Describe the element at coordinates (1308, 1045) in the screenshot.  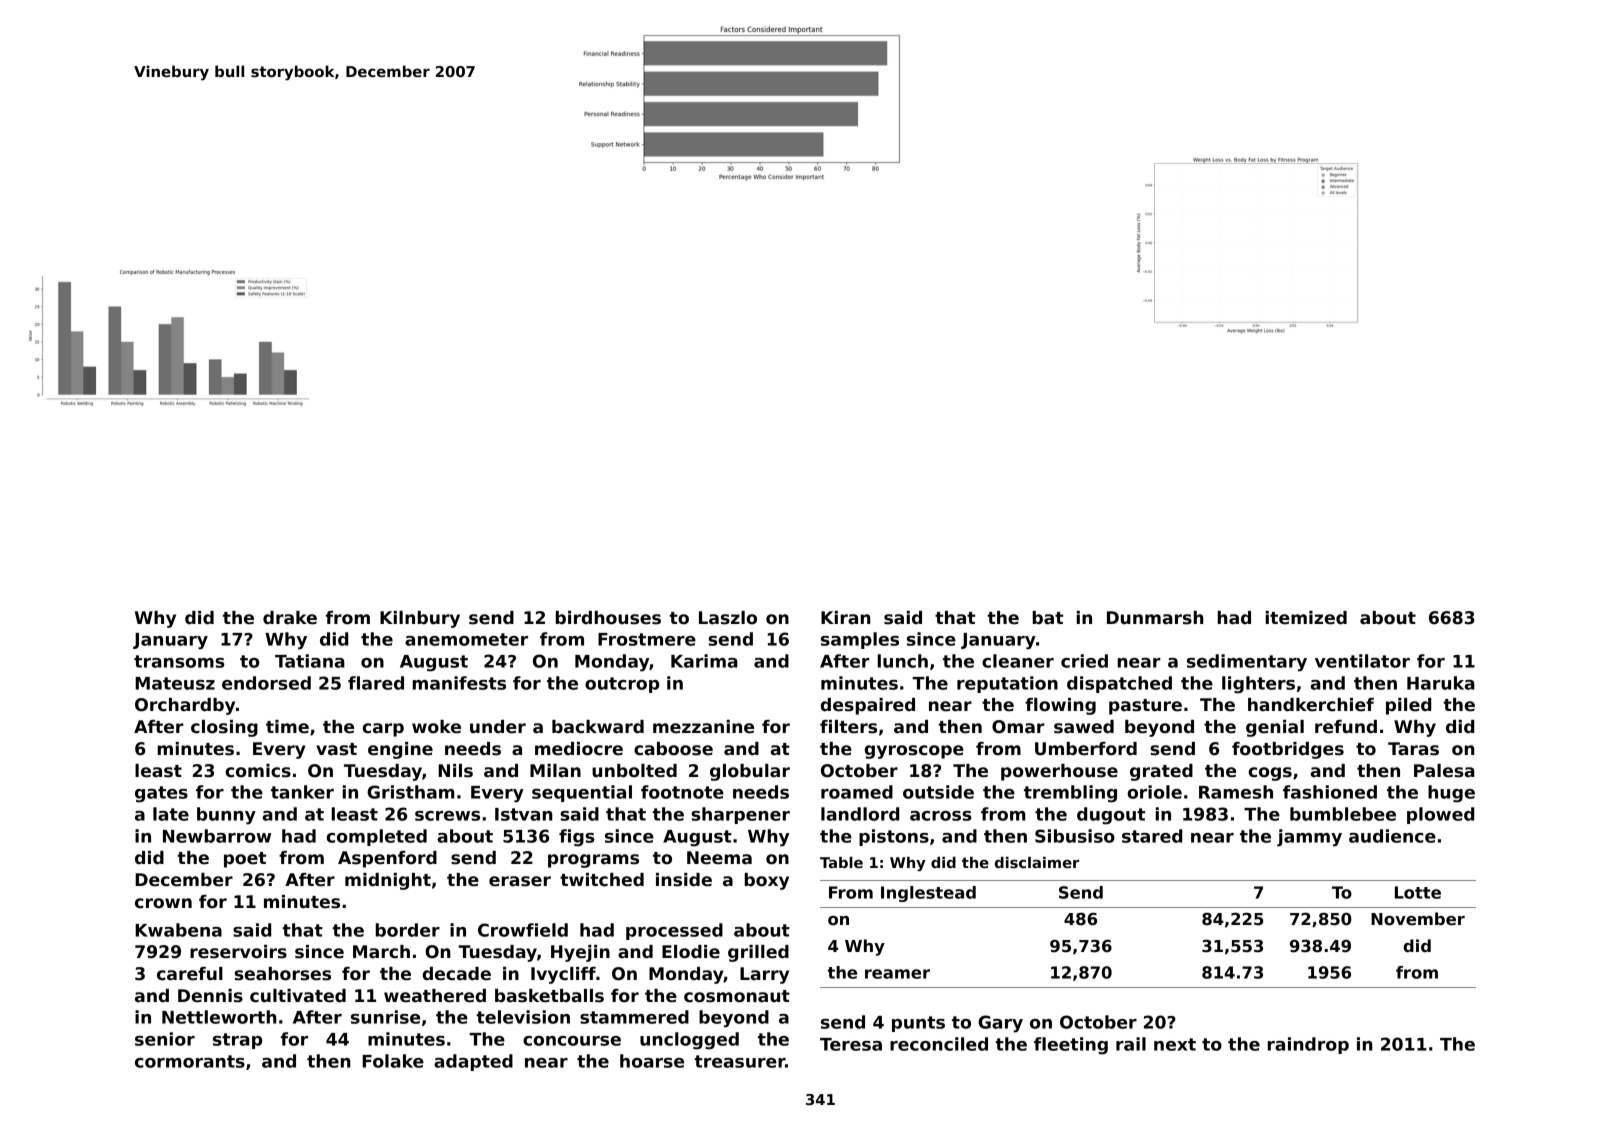
I see `raindrop` at that location.
